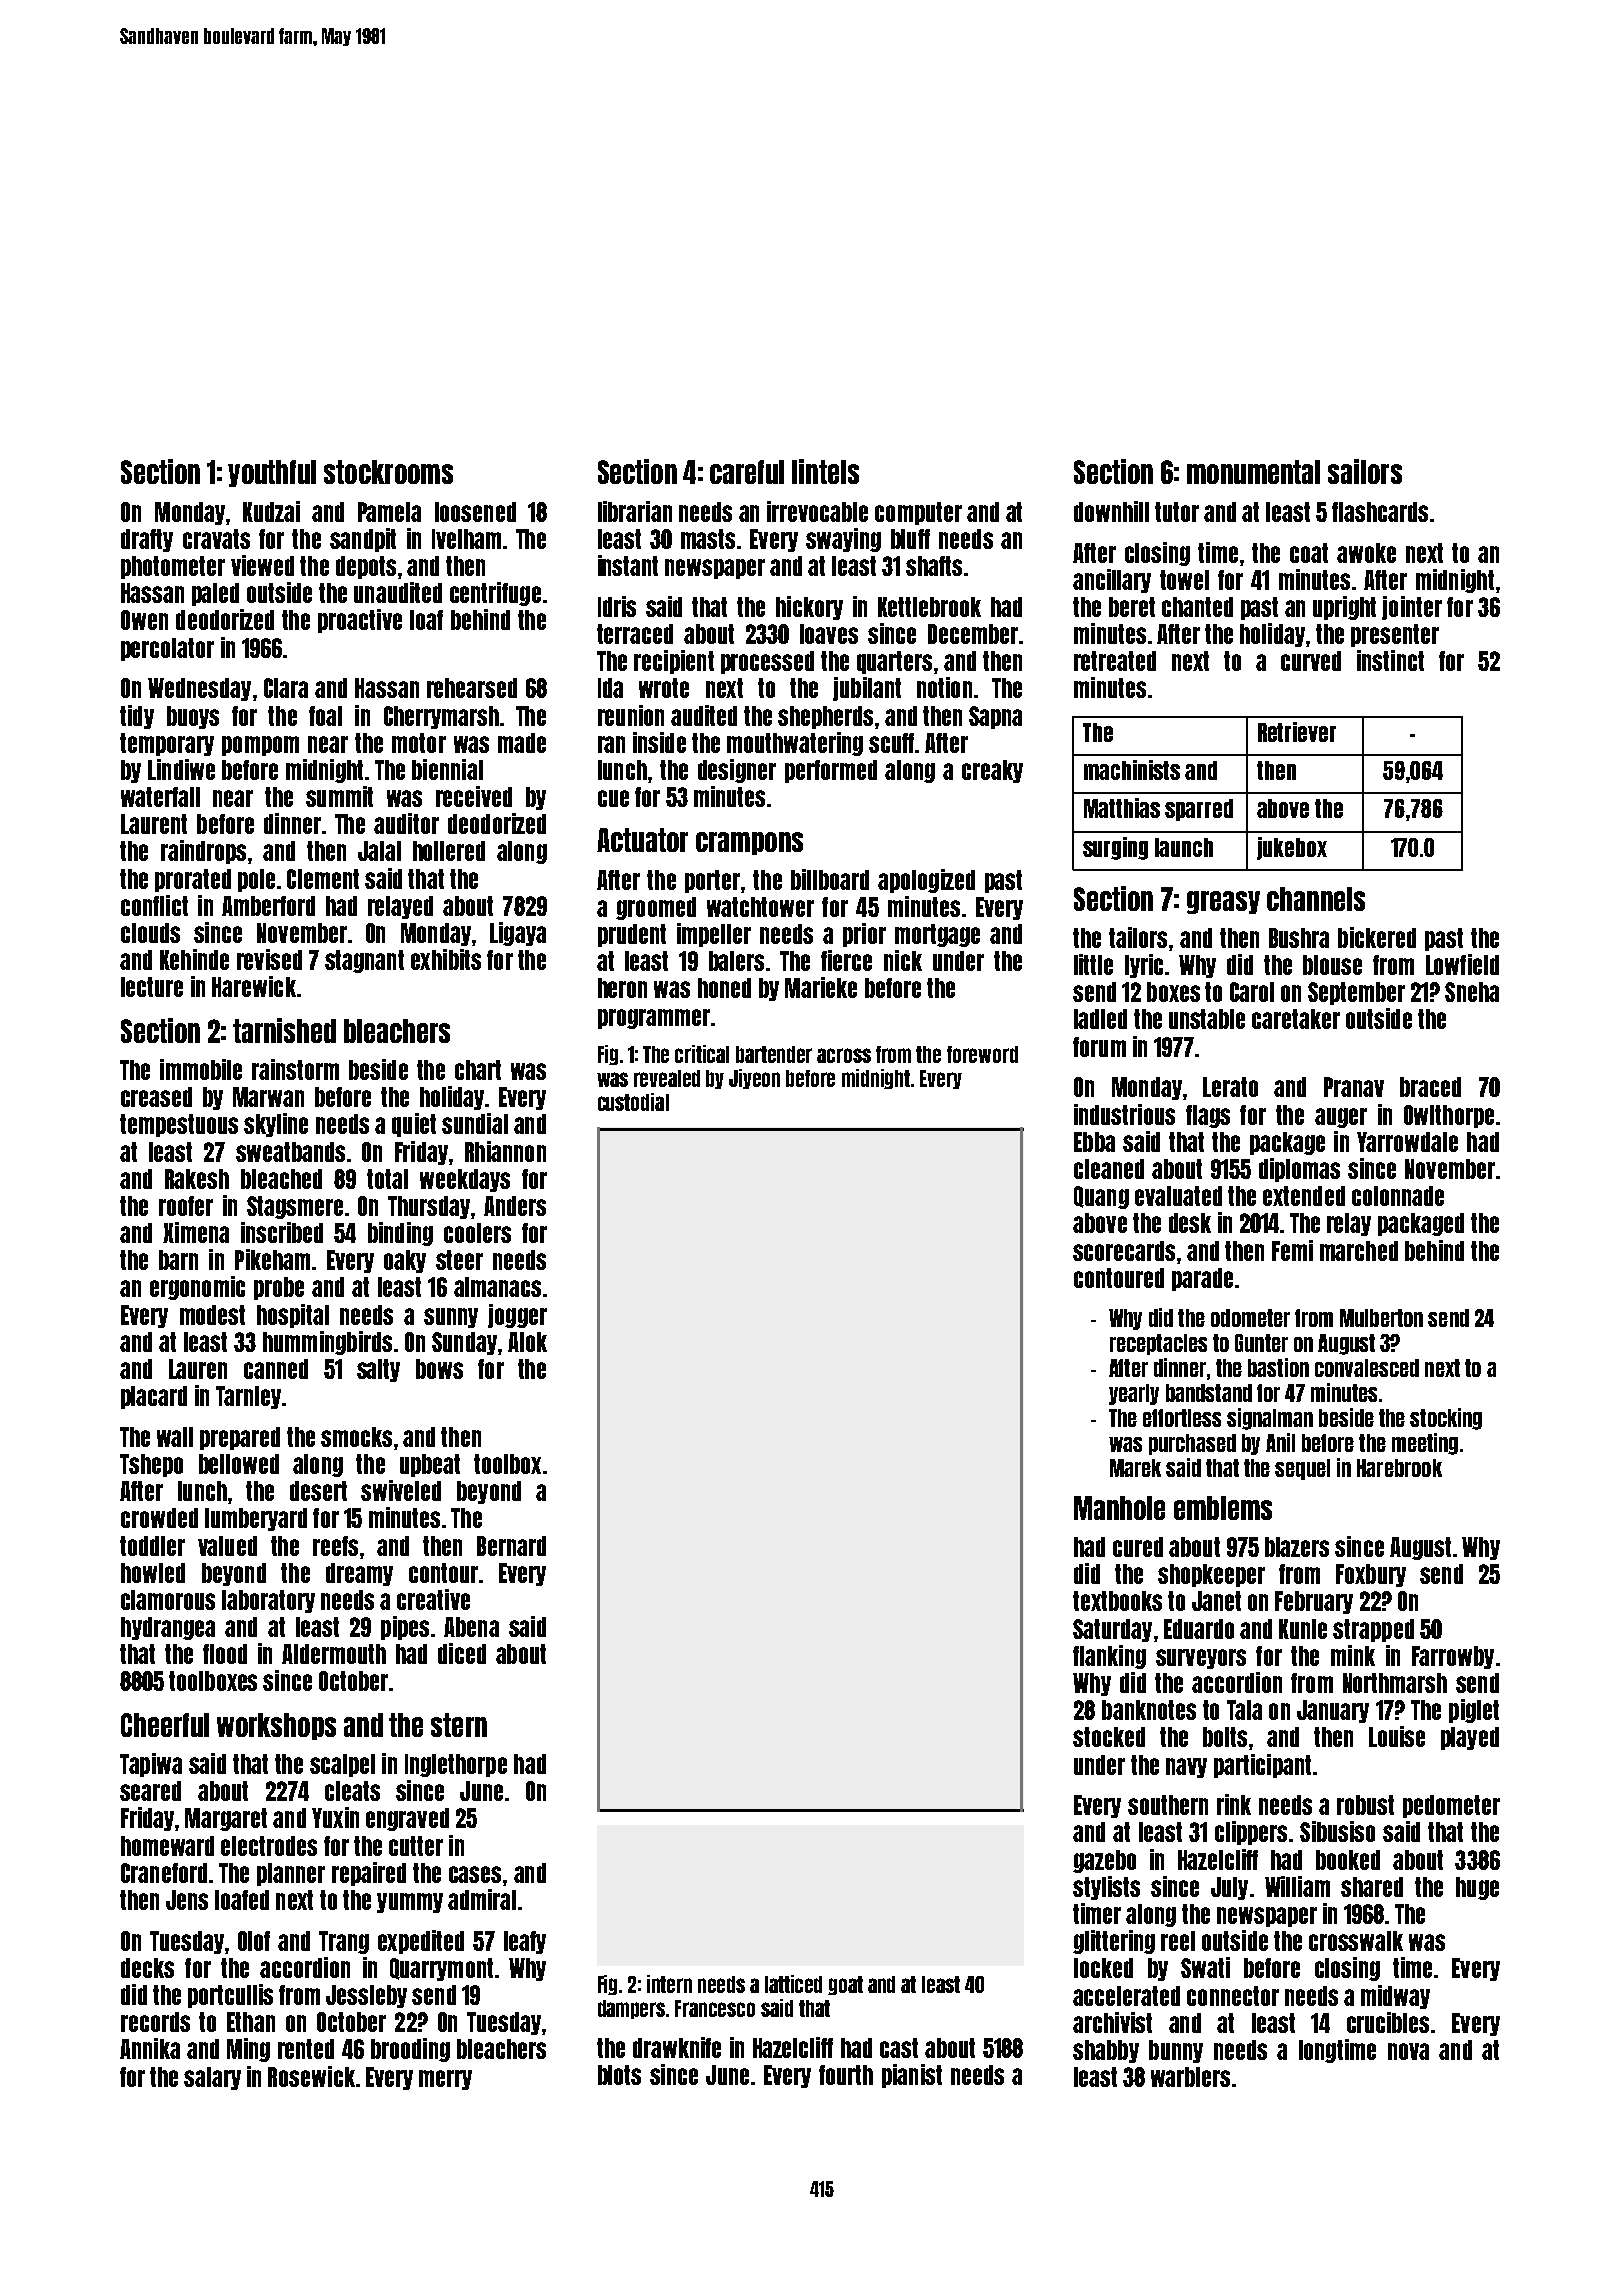 Image resolution: width=1620 pixels, height=2292 pixels. Describe the element at coordinates (747, 472) in the page. I see `careful` at that location.
